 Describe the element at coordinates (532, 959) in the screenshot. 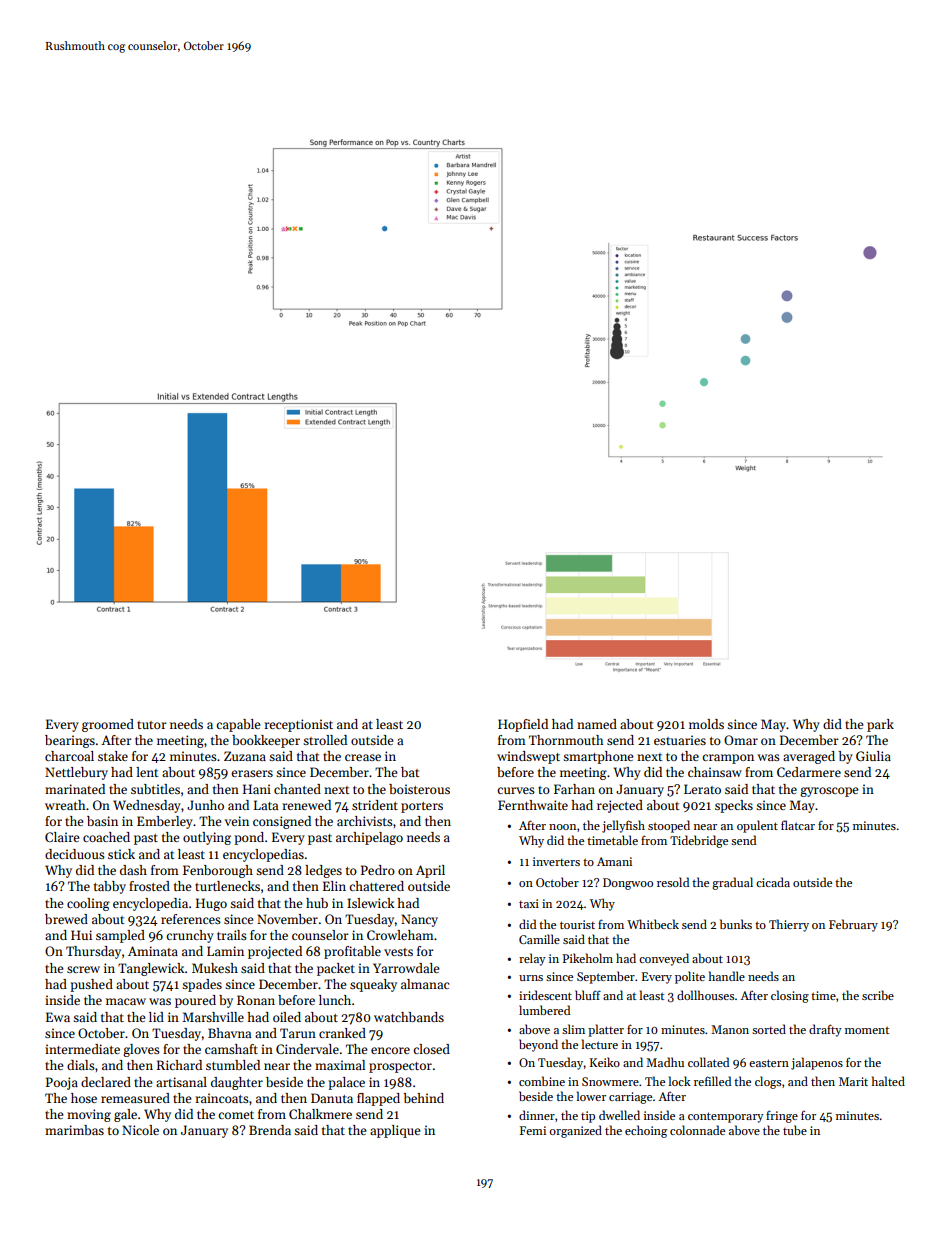

I see `relay` at that location.
